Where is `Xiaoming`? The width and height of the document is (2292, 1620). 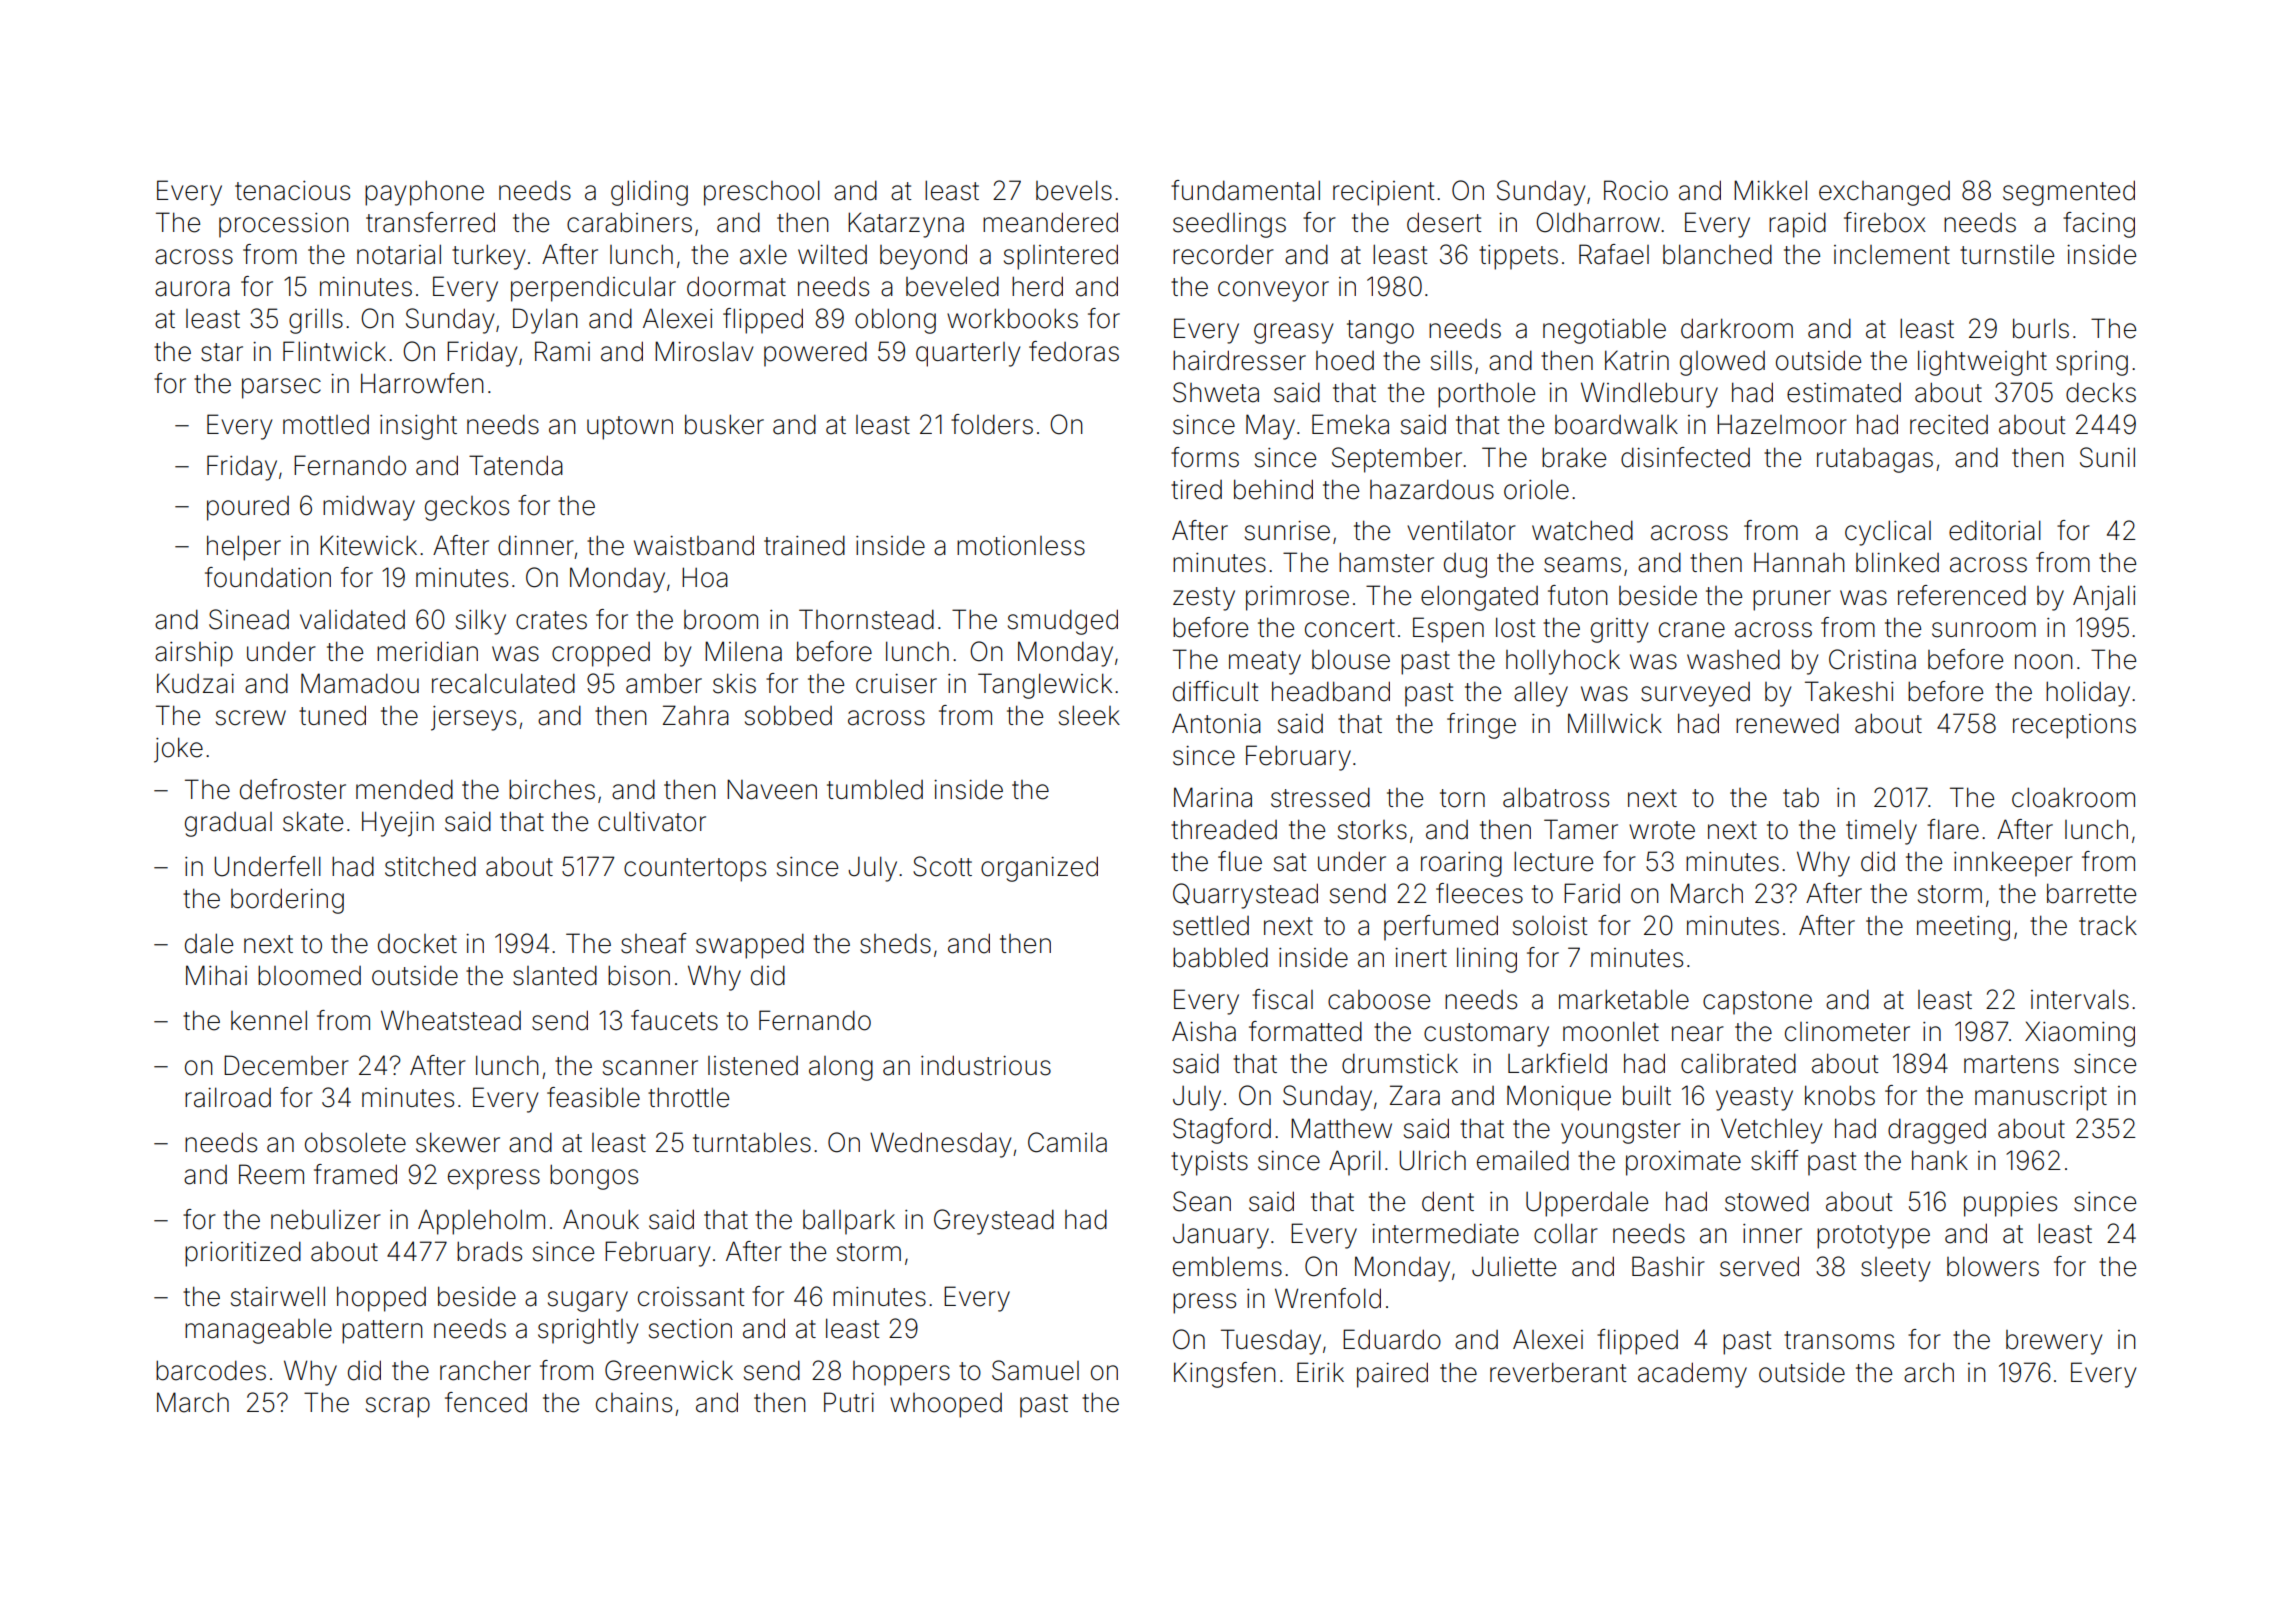
Xiaoming is located at coordinates (2080, 1034).
